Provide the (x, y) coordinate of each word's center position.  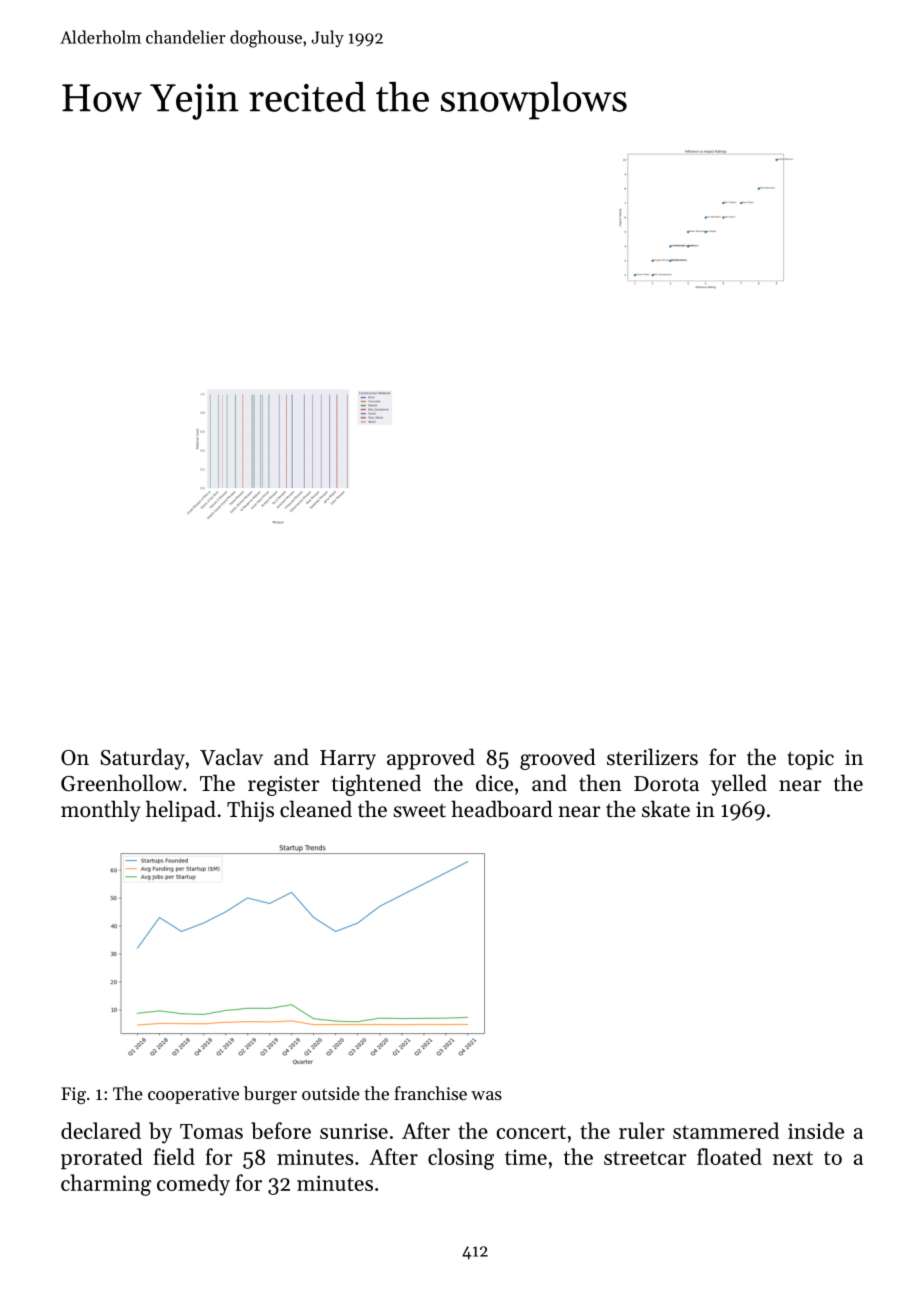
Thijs (250, 811)
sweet (420, 811)
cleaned (316, 809)
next (793, 1158)
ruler (642, 1130)
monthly (100, 811)
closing (461, 1159)
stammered (726, 1130)
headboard (502, 809)
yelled (739, 785)
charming (106, 1185)
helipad (181, 811)
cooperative (193, 1095)
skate (666, 809)
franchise (430, 1093)
